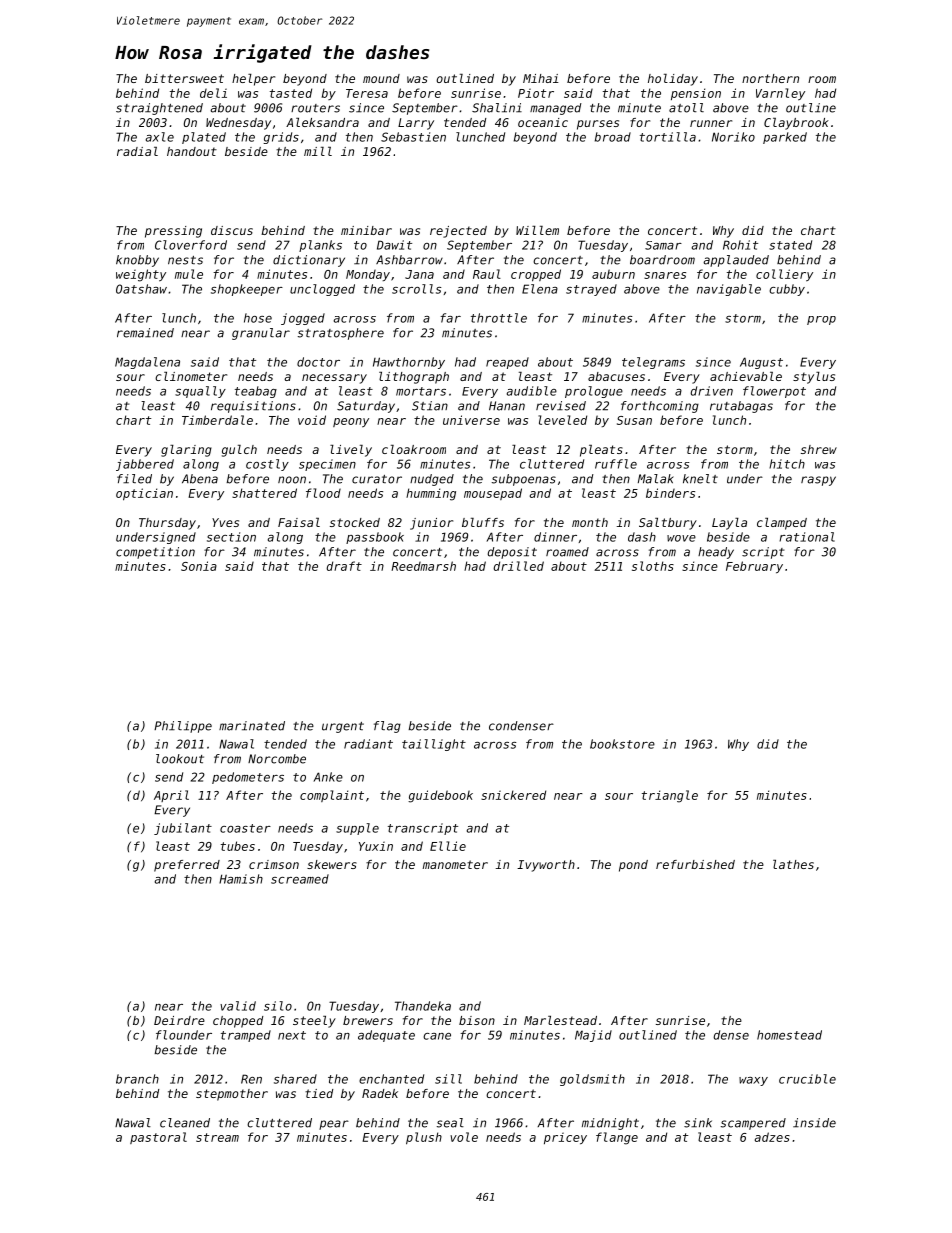 The width and height of the page is (952, 1233). Describe the element at coordinates (200, 479) in the page. I see `Abena` at that location.
